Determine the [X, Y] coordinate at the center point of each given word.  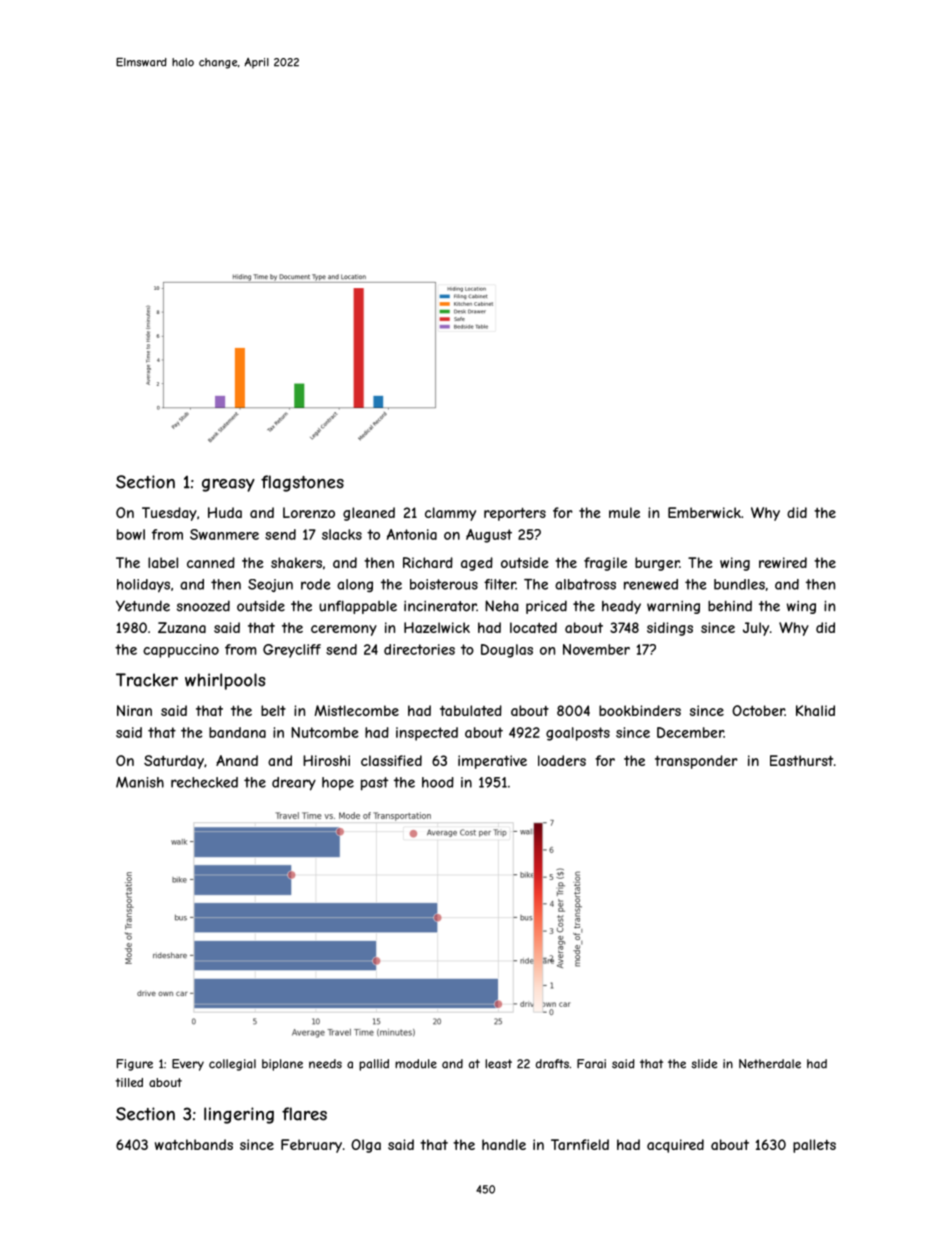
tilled [129, 1082]
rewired [783, 562]
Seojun [270, 585]
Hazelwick [437, 627]
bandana [237, 732]
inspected [427, 734]
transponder [696, 762]
